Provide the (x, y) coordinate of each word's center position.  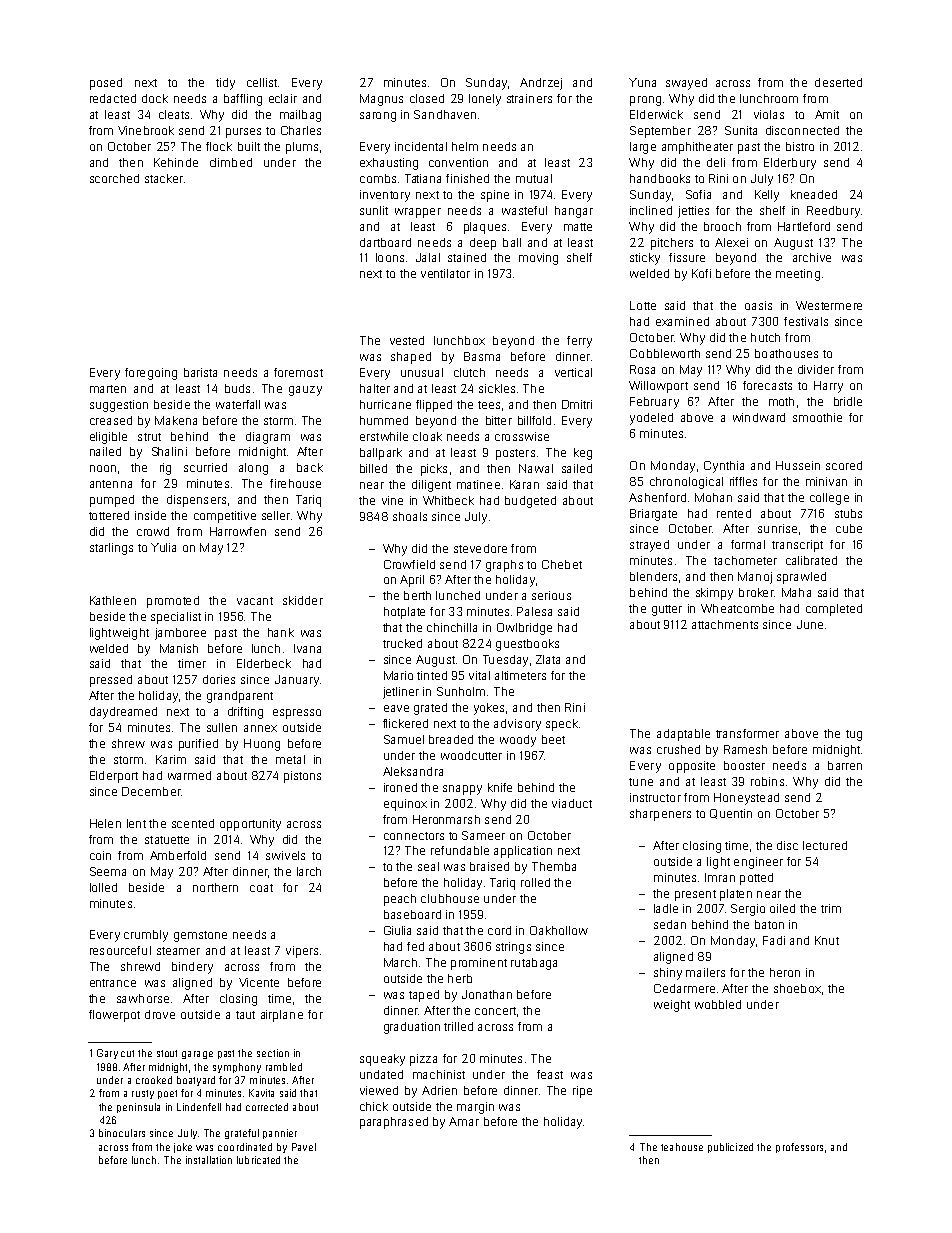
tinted (432, 675)
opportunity (250, 825)
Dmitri (577, 404)
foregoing (151, 374)
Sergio (748, 910)
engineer (758, 863)
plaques (485, 228)
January (297, 681)
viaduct (572, 803)
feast (550, 1074)
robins (767, 781)
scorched (114, 178)
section (273, 1053)
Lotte (643, 305)
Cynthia (724, 467)
